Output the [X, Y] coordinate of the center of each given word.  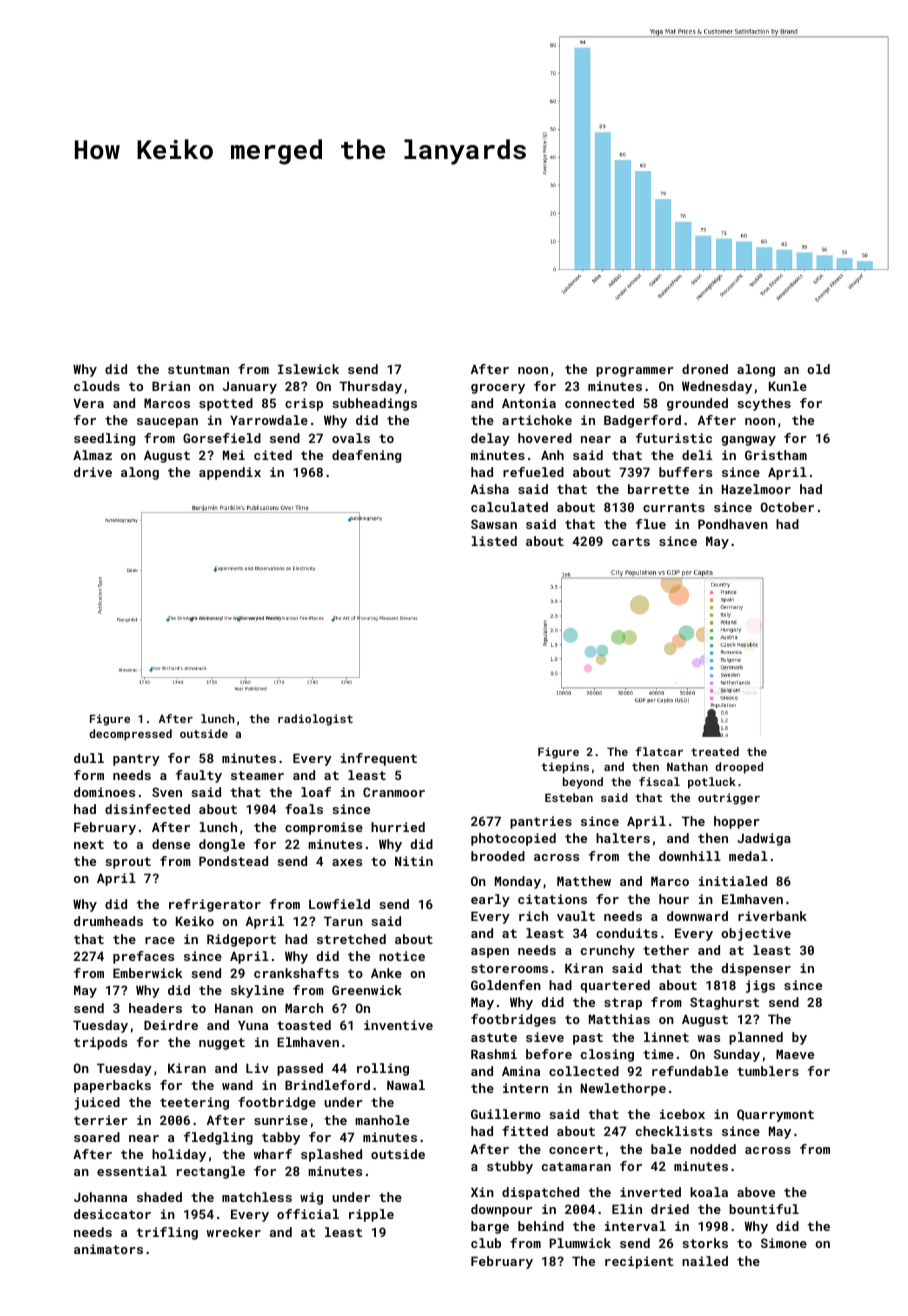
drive [93, 472]
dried [670, 1209]
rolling [383, 1069]
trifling [167, 1233]
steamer [257, 775]
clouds [97, 386]
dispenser [756, 969]
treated [715, 751]
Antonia [529, 403]
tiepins [565, 768]
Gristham [776, 455]
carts [631, 541]
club [486, 1243]
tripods [100, 1043]
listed [494, 541]
